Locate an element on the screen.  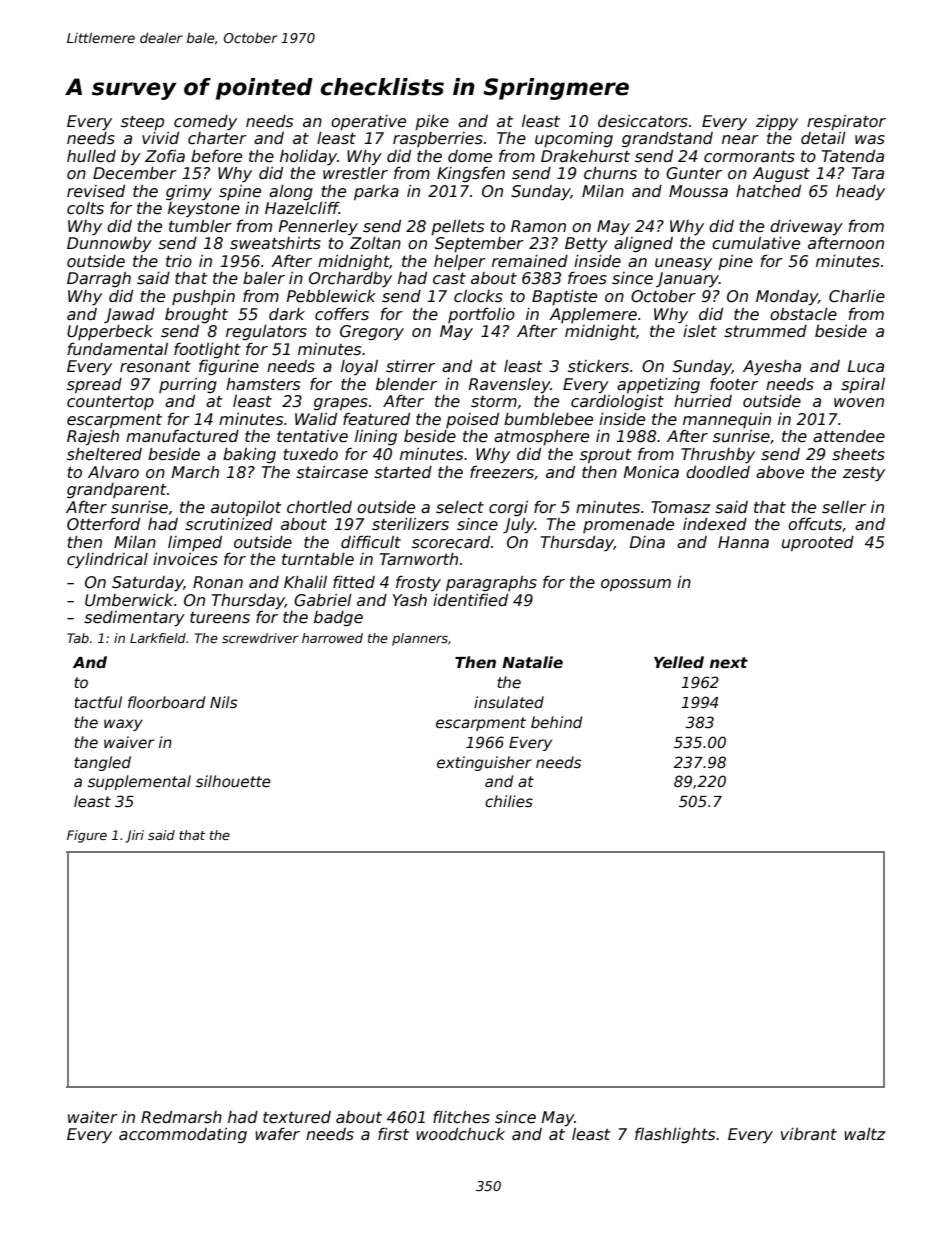
lining is located at coordinates (376, 437).
